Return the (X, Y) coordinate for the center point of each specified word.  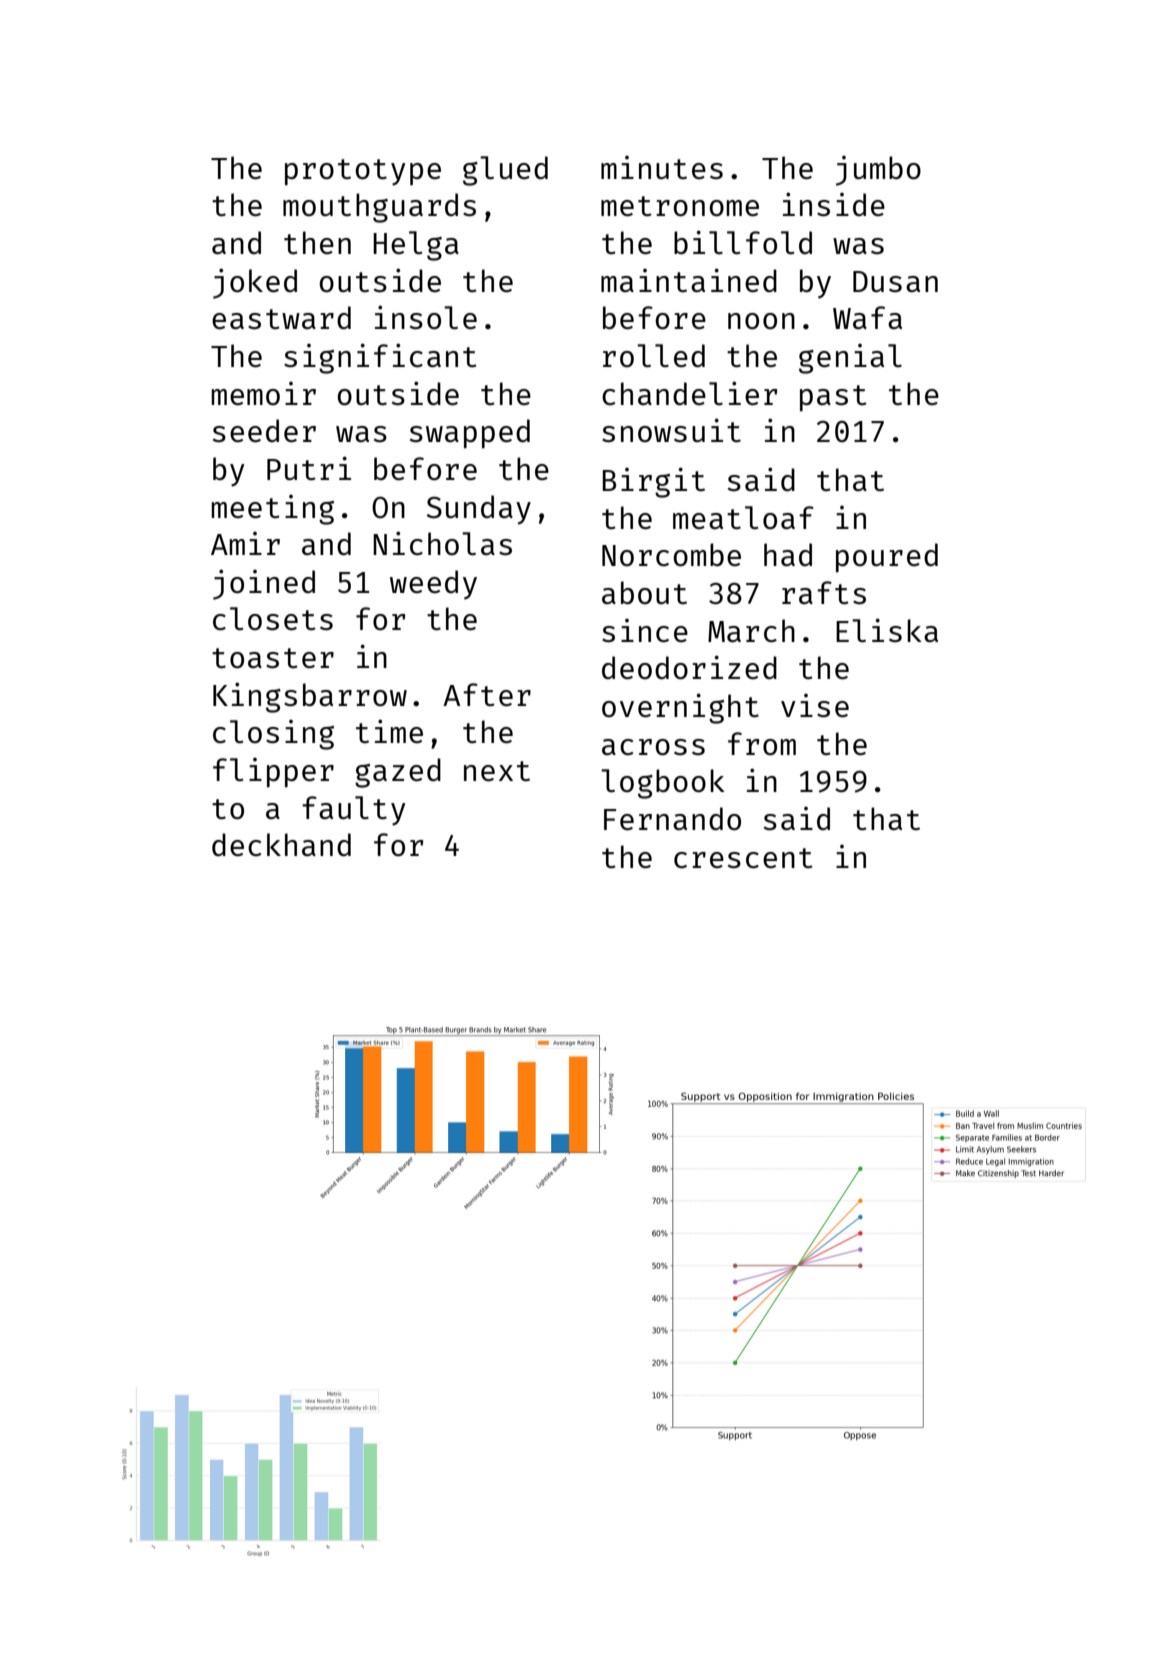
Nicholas (442, 543)
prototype (363, 172)
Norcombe (671, 554)
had (788, 554)
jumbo (878, 171)
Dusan (895, 281)
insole (426, 317)
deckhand (281, 844)
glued (505, 171)
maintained (689, 280)
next (497, 771)
